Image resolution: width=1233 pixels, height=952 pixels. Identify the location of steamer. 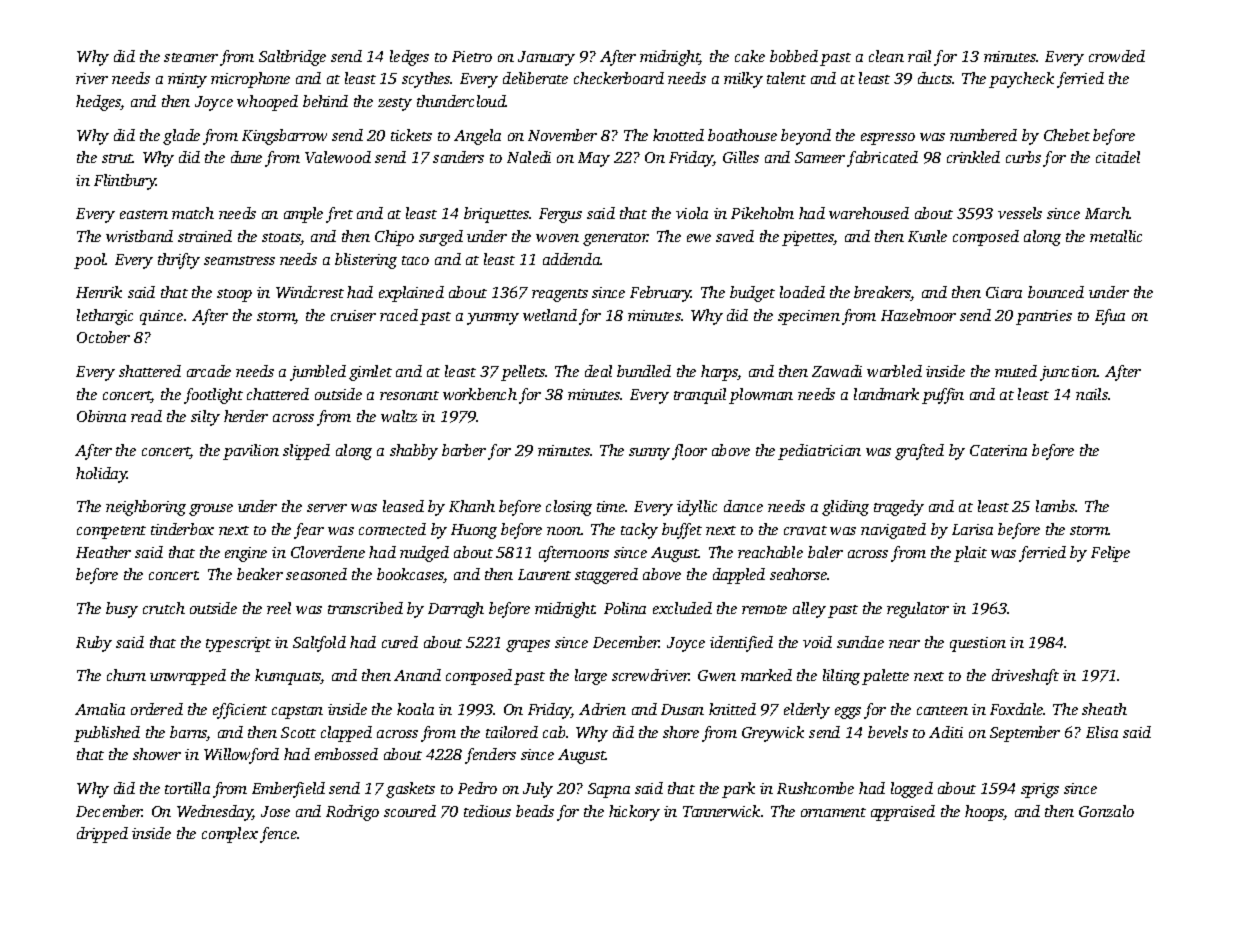
(191, 57).
